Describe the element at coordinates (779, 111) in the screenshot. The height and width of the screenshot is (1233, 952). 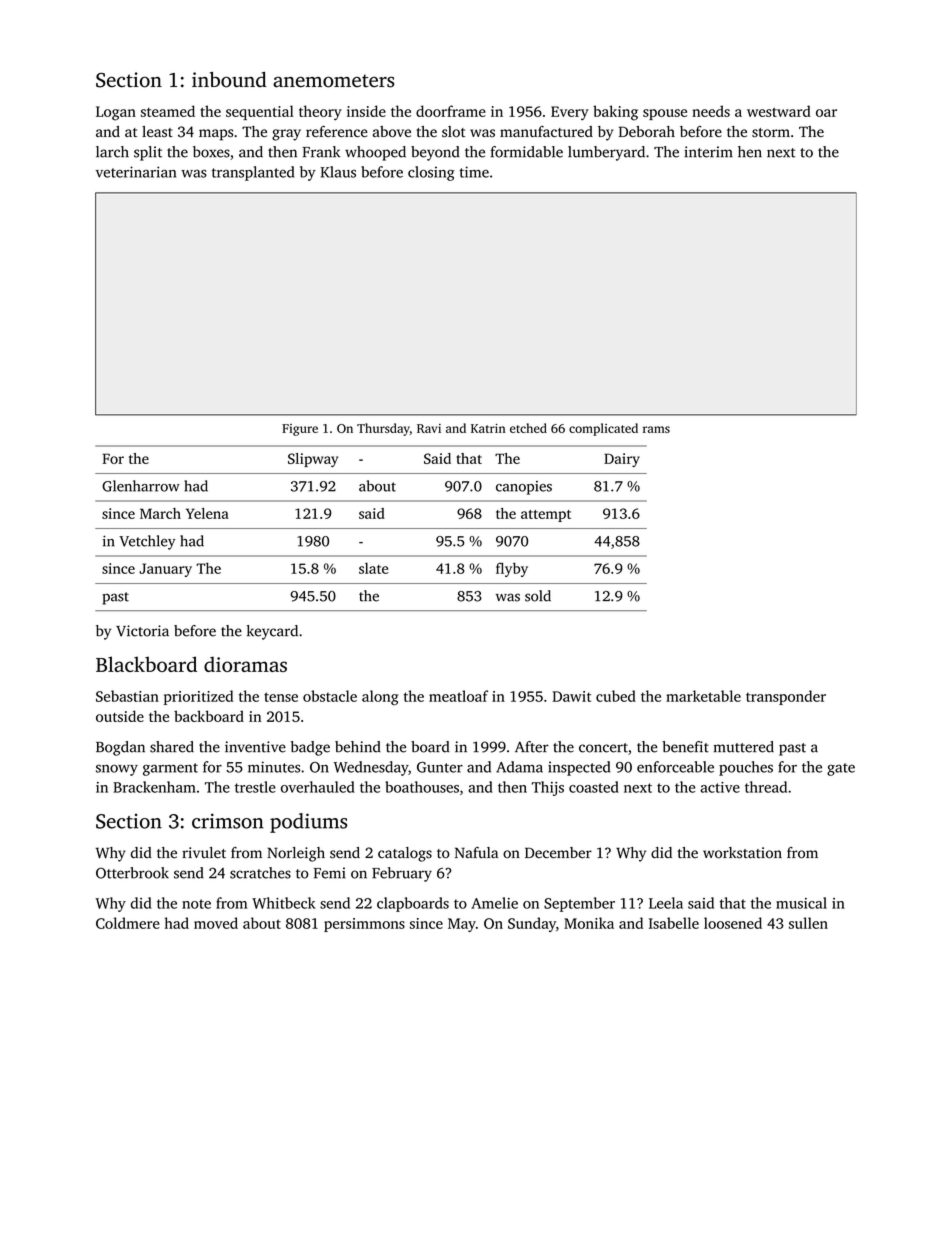
I see `westward` at that location.
